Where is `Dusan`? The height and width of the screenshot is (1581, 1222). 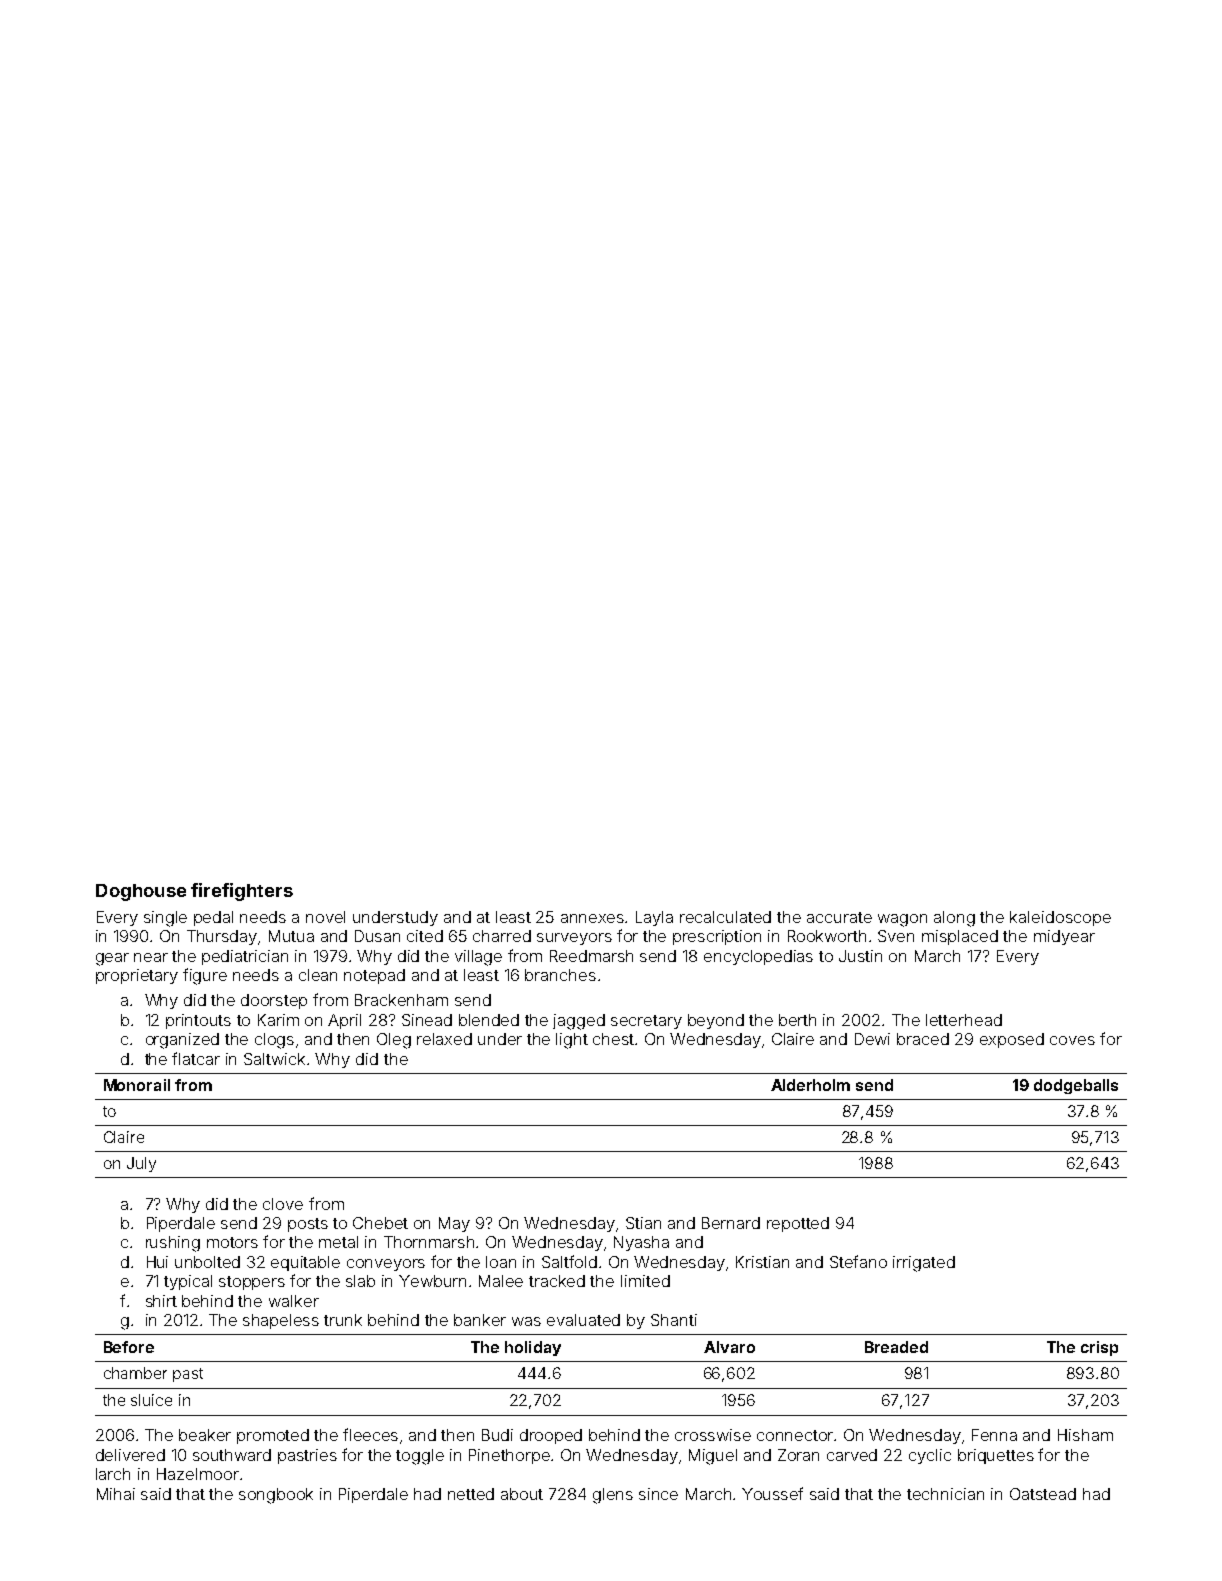 Dusan is located at coordinates (377, 936).
